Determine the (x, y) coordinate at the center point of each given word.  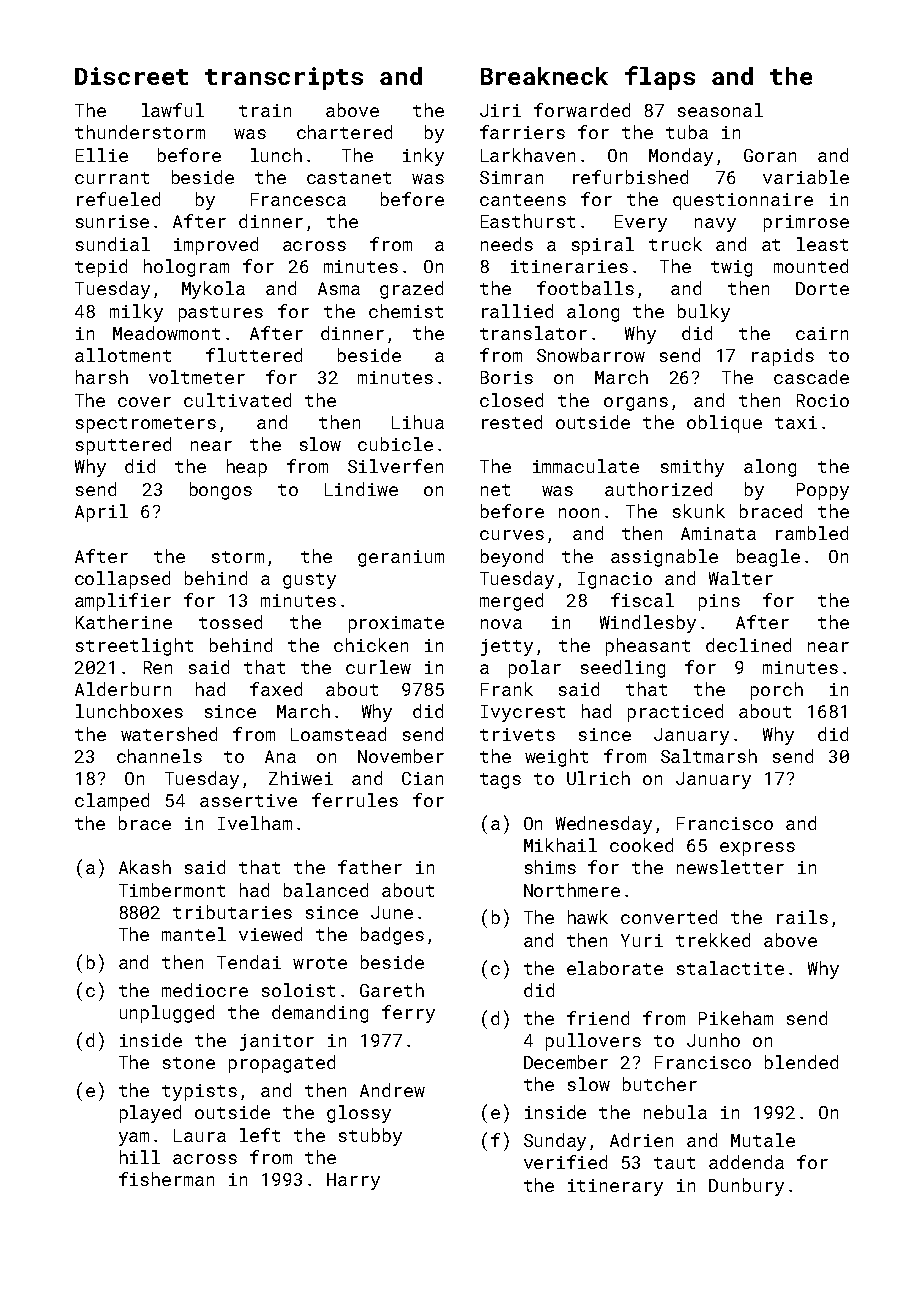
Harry (353, 1181)
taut (674, 1163)
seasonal (720, 110)
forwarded (582, 110)
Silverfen (395, 466)
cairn (822, 333)
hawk (588, 917)
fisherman (166, 1179)
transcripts (284, 78)
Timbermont (172, 890)
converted (669, 917)
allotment (123, 355)
